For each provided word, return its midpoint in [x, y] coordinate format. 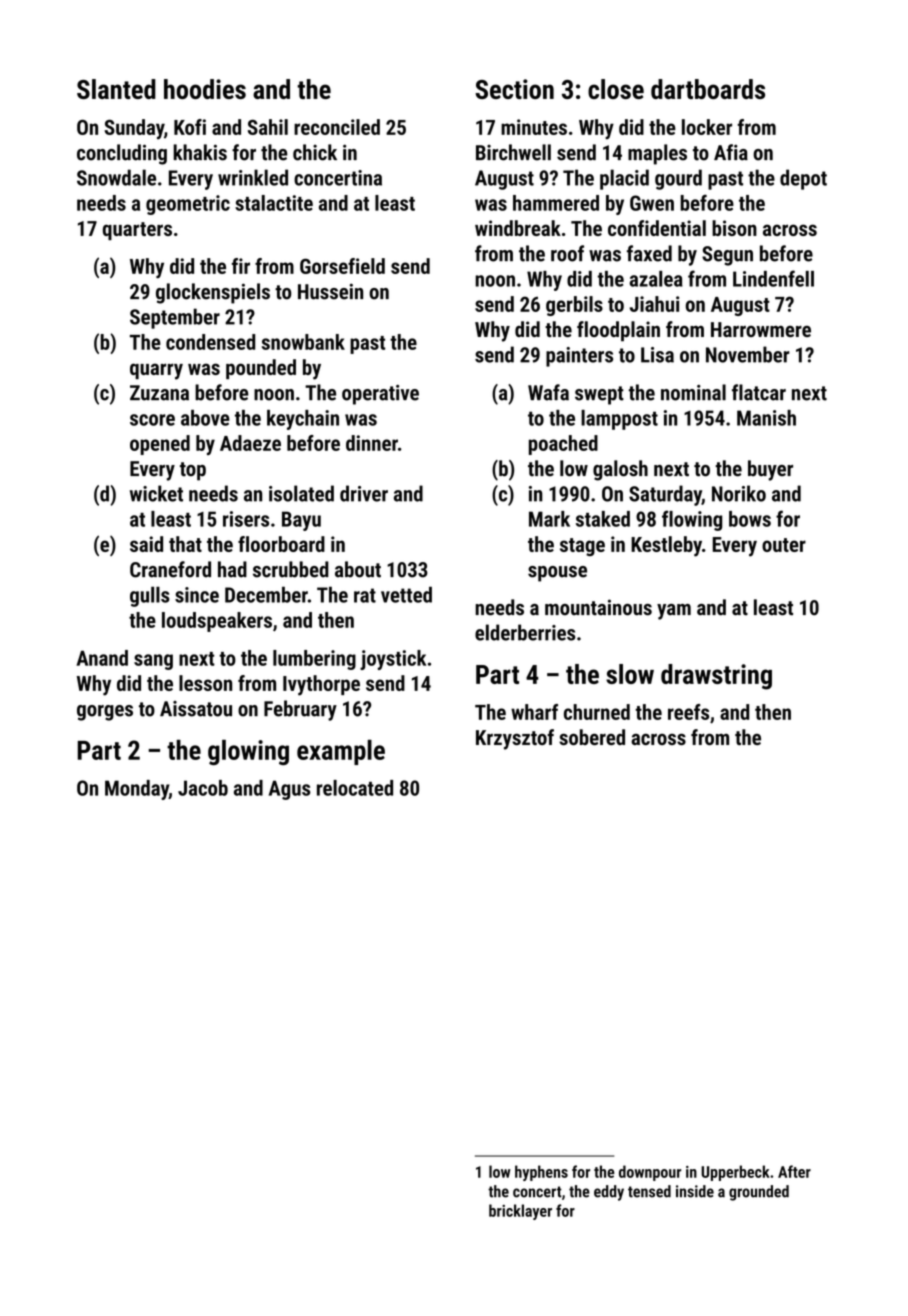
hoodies [205, 89]
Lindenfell [773, 278]
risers [246, 519]
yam [674, 612]
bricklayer [520, 1212]
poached [563, 445]
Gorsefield [342, 266]
